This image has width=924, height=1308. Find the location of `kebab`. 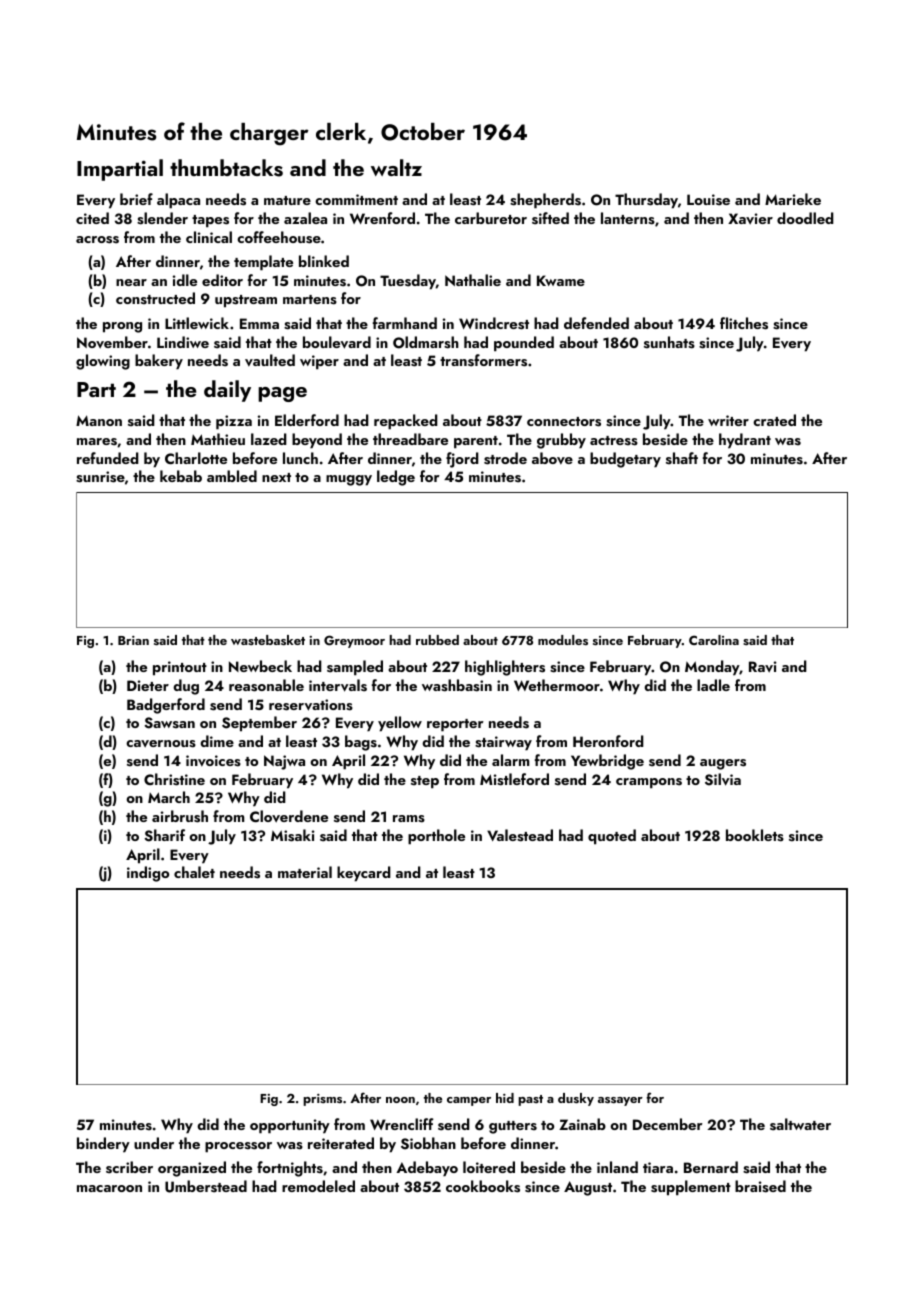

kebab is located at coordinates (181, 476).
